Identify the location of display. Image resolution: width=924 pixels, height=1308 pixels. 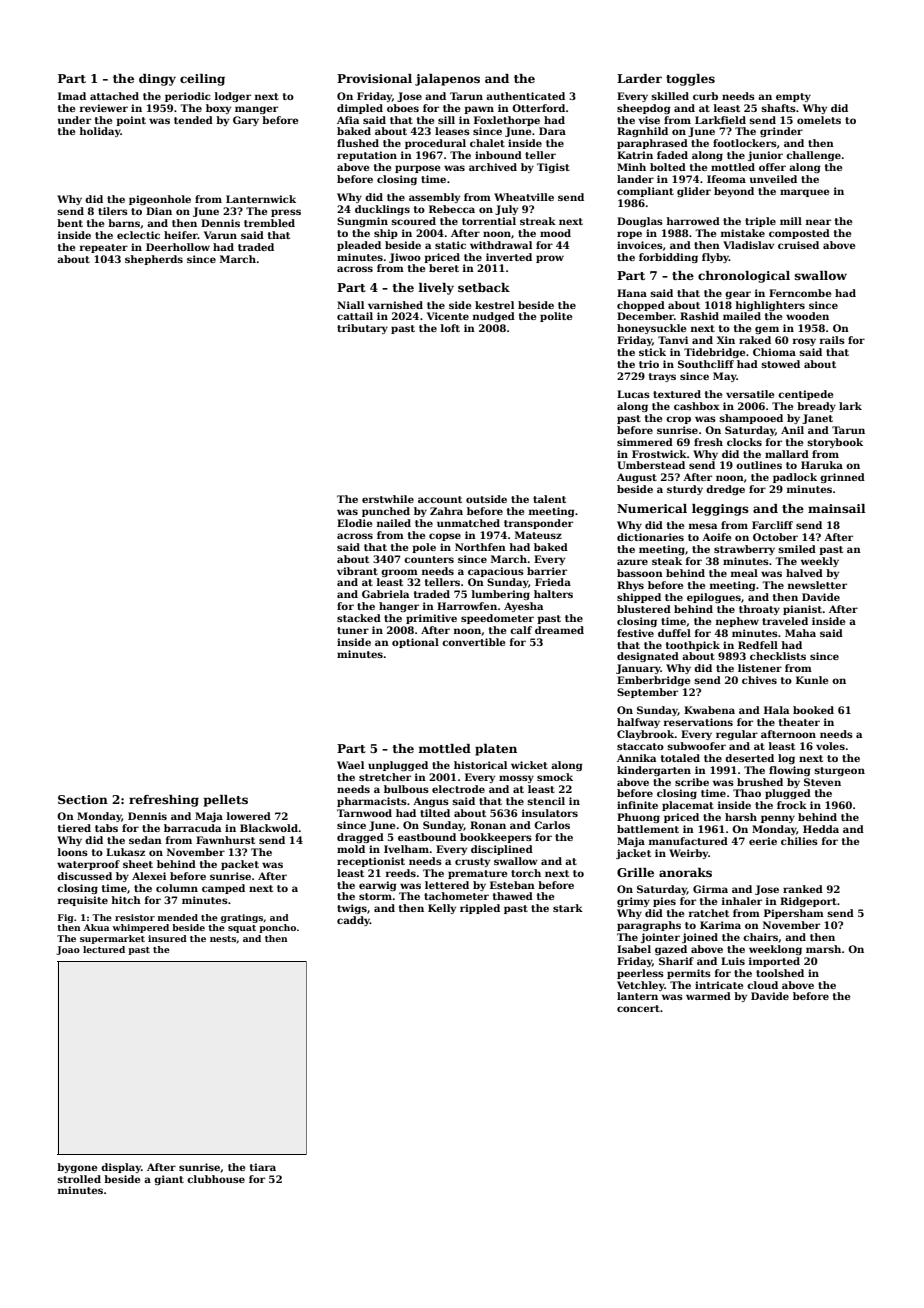
(121, 1168).
